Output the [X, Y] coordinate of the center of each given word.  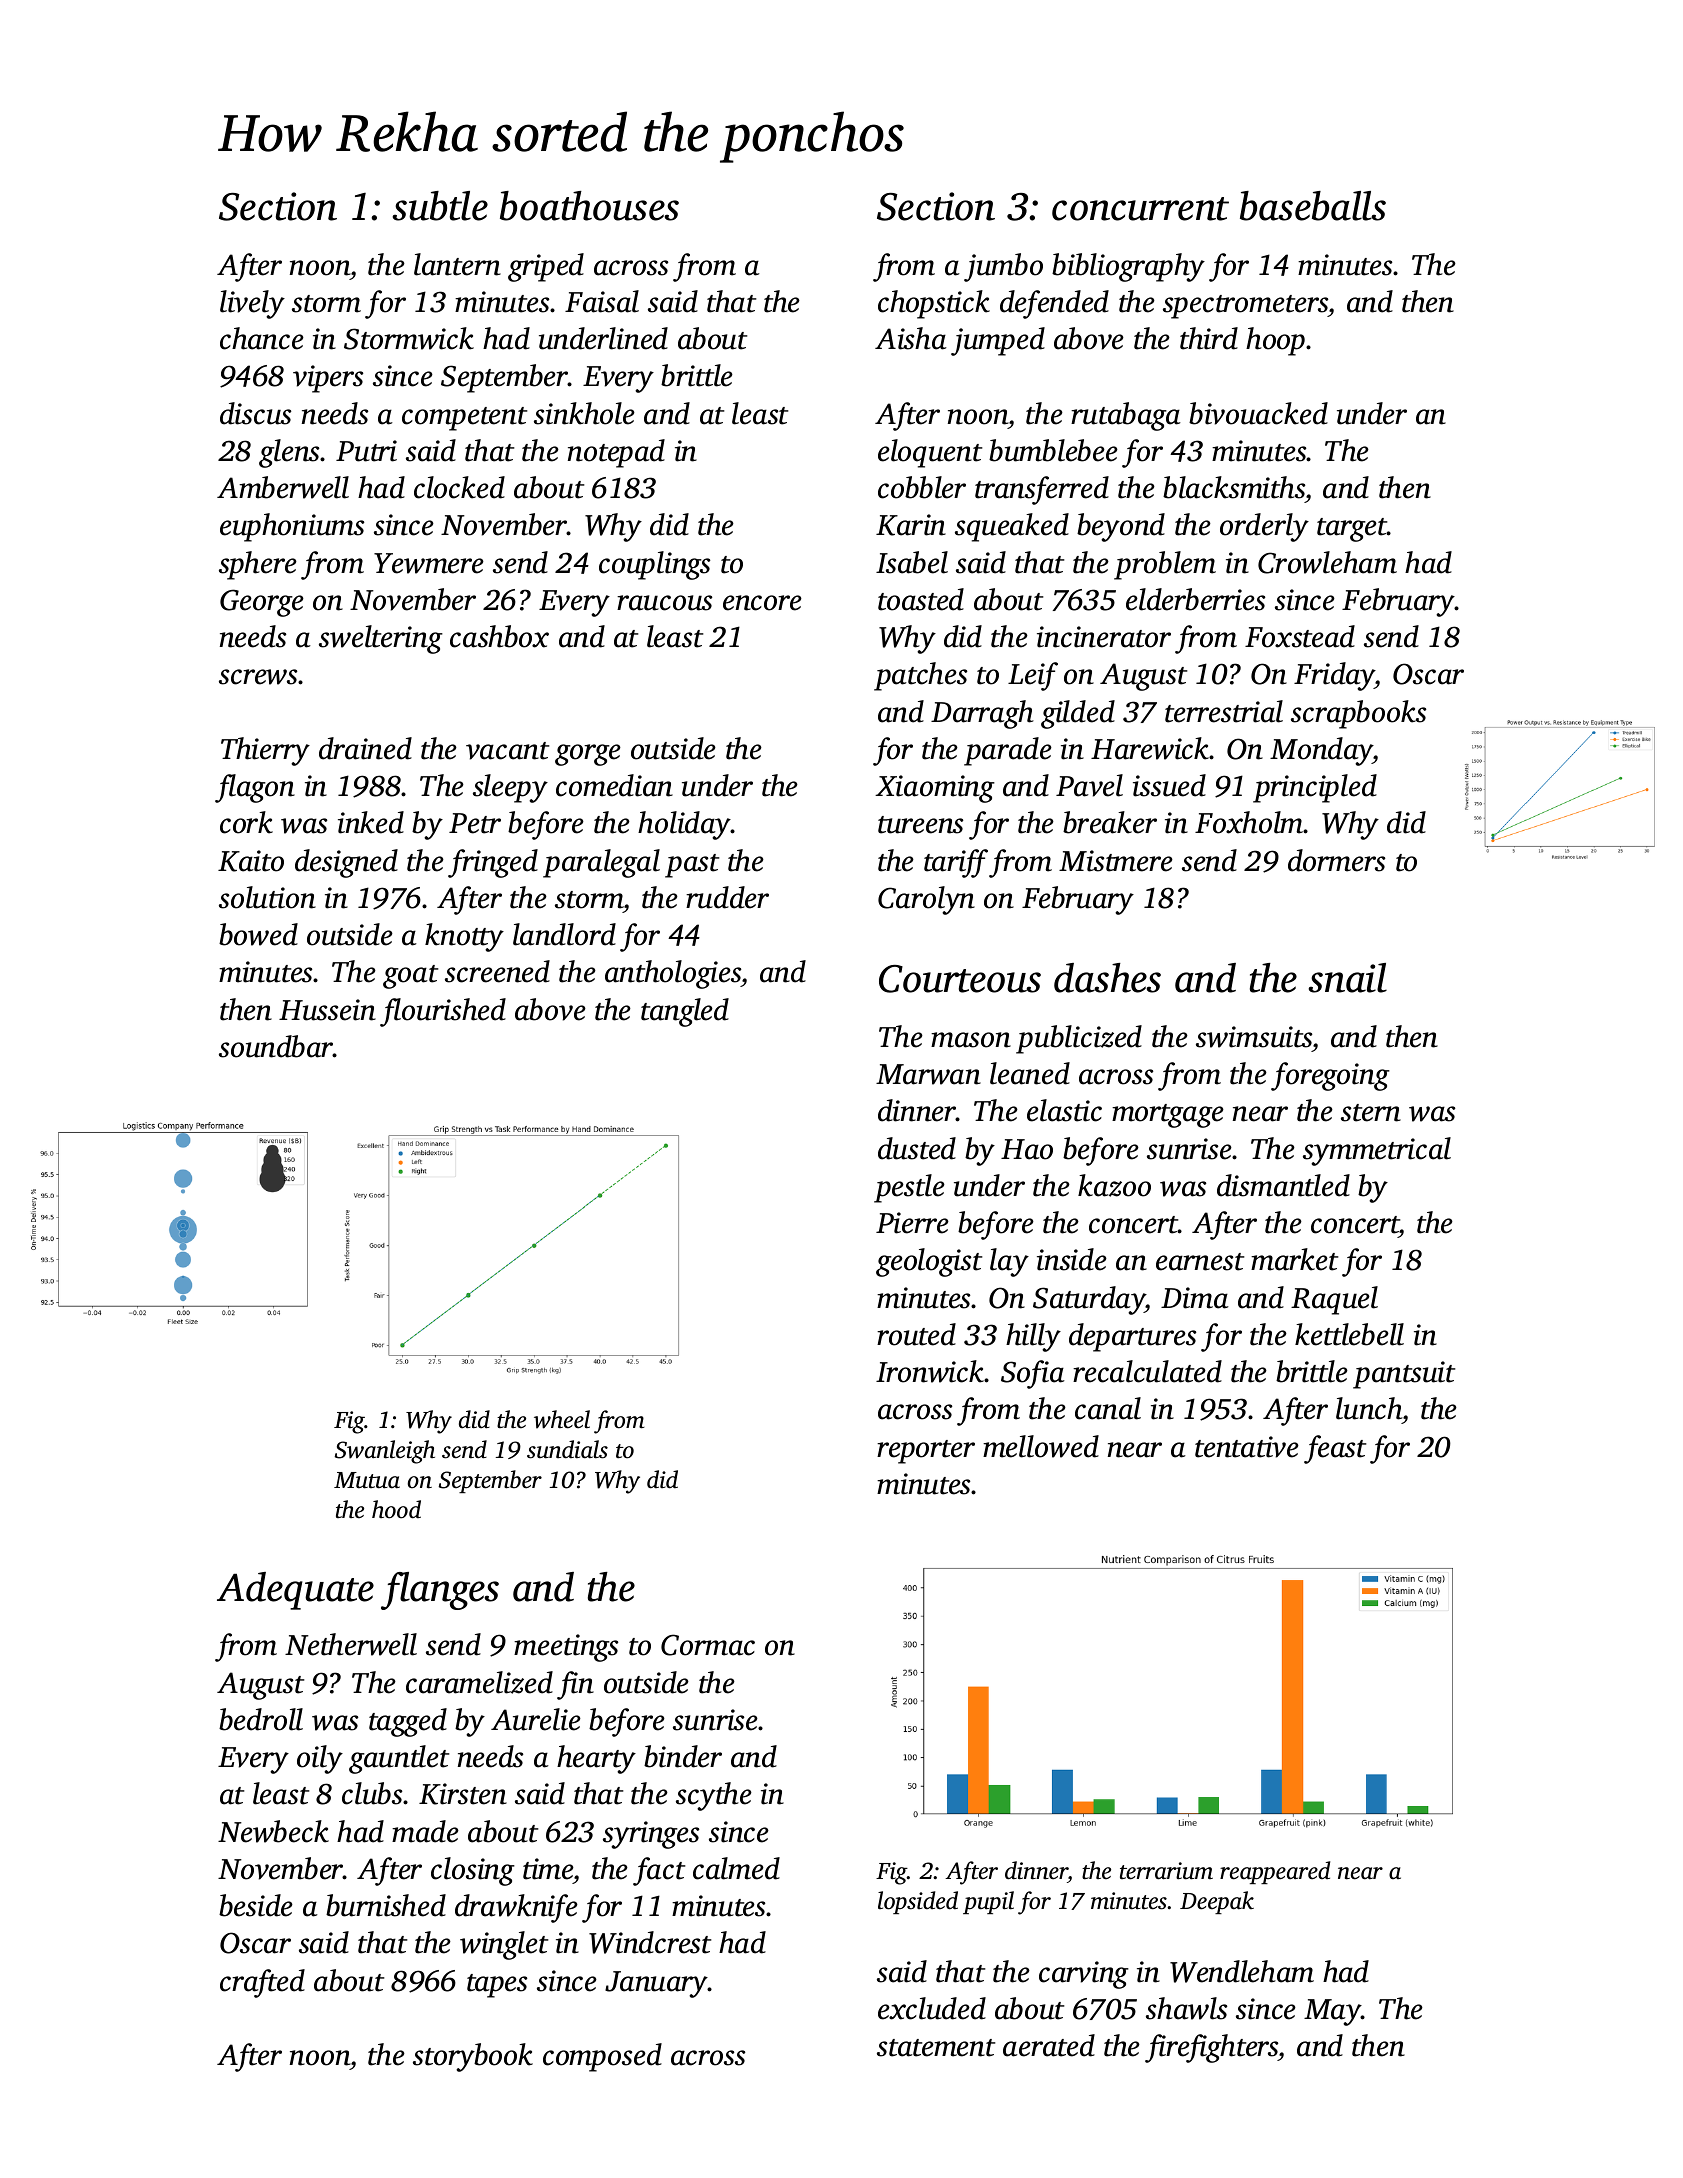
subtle [440, 206]
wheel [562, 1419]
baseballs [1313, 206]
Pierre [912, 1223]
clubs [372, 1793]
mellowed [1041, 1446]
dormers [1336, 860]
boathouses [589, 206]
